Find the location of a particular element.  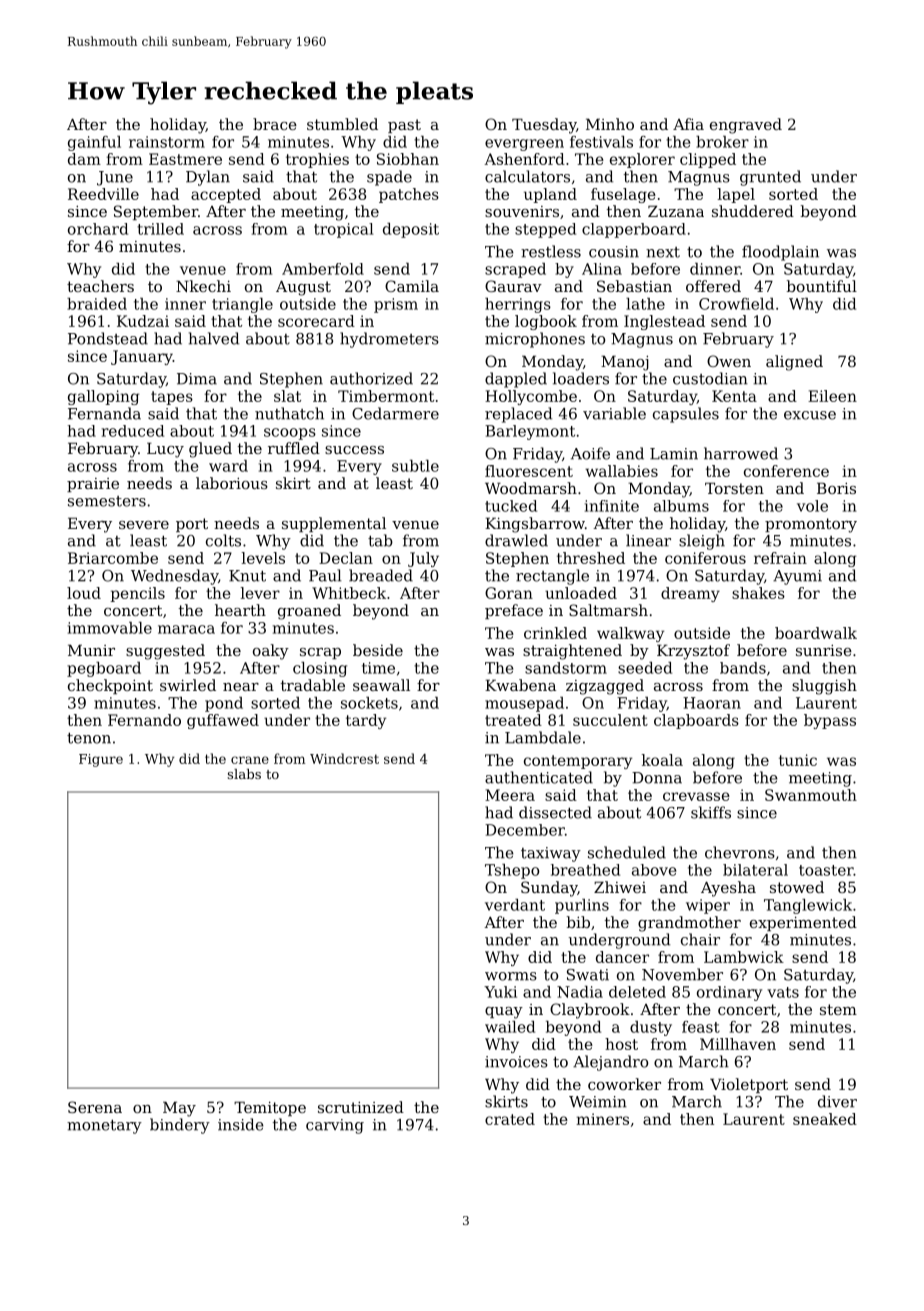

brace is located at coordinates (275, 124).
